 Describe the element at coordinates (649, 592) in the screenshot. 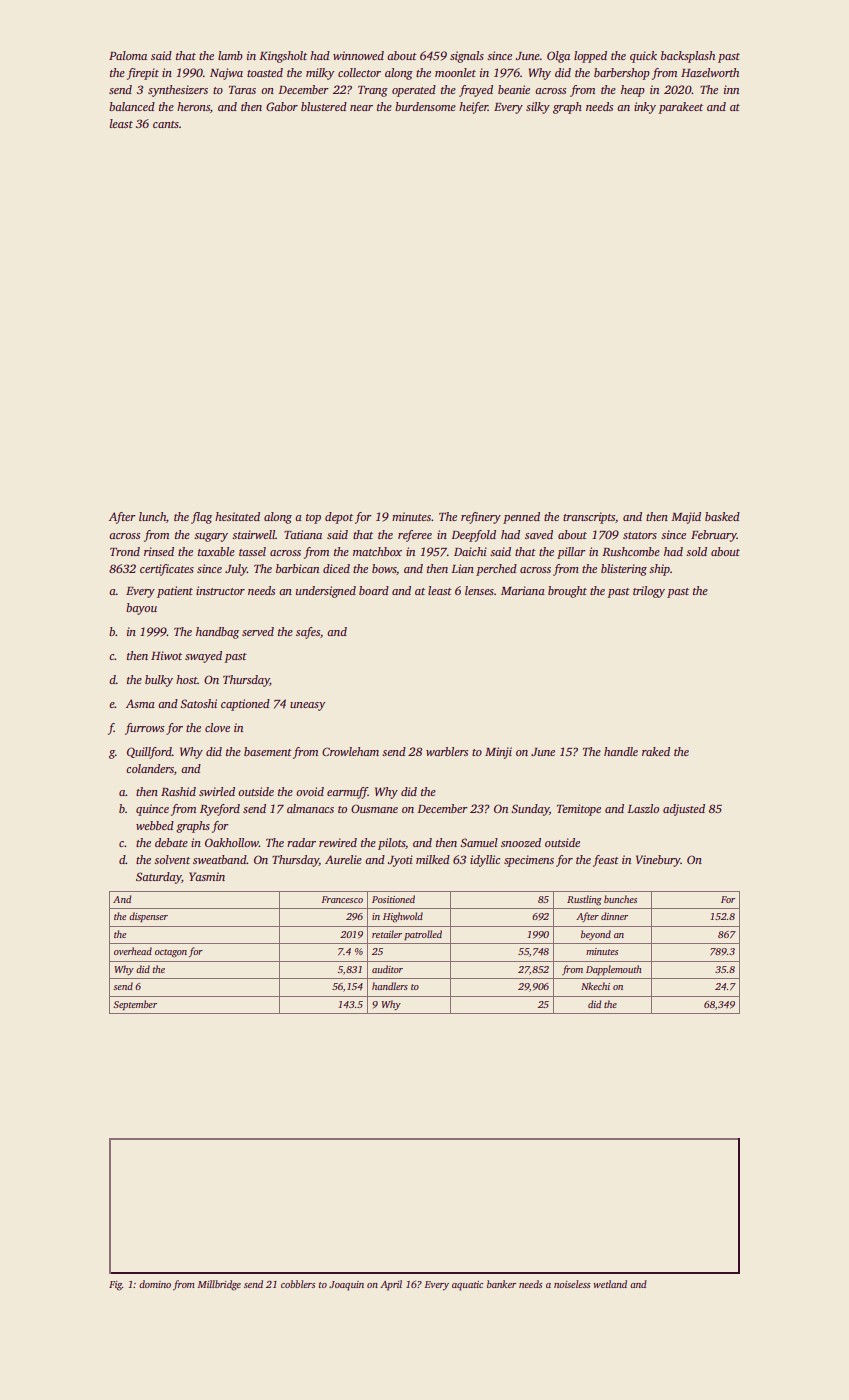

I see `trilogy` at that location.
